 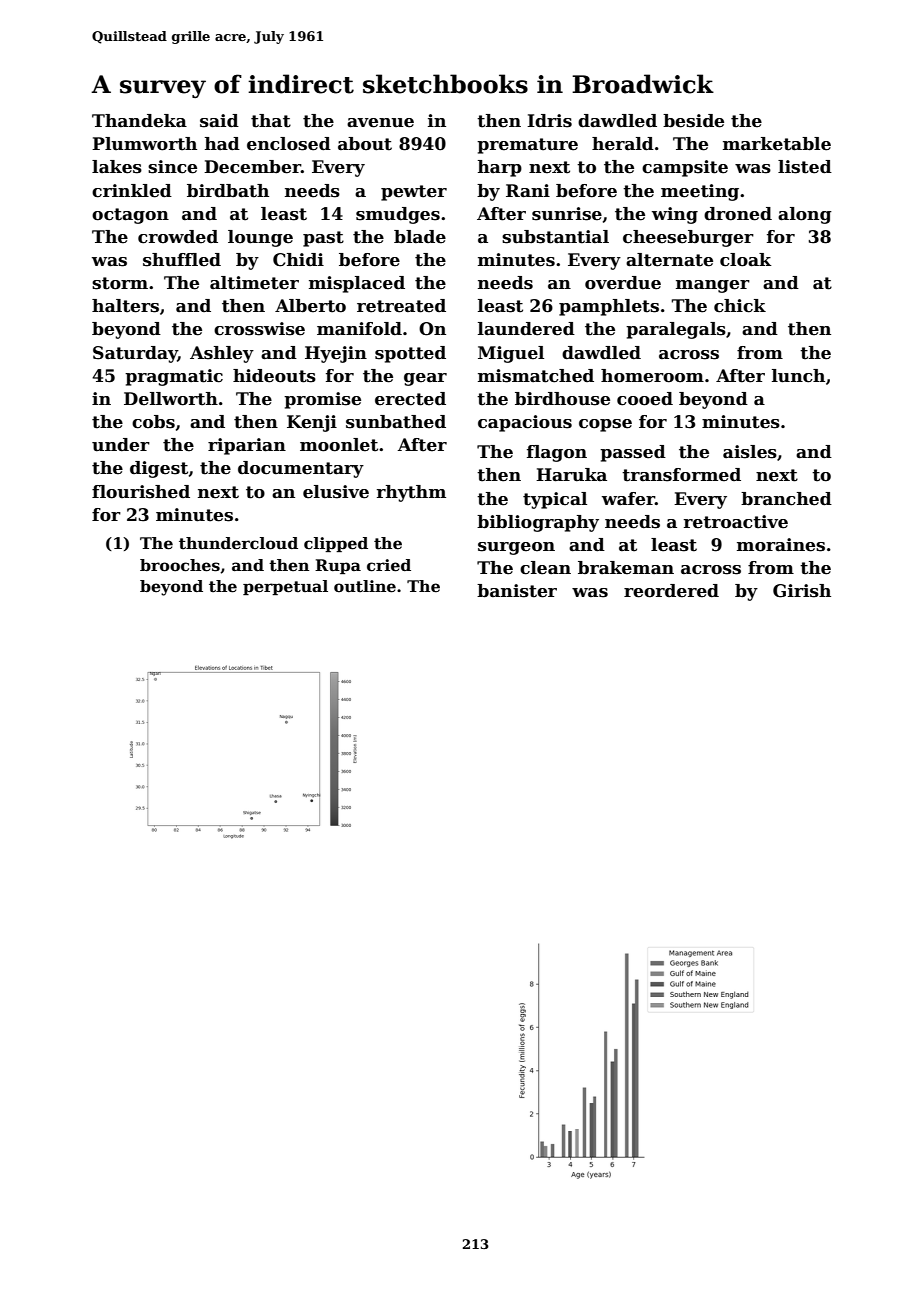 What do you see at coordinates (159, 469) in the screenshot?
I see `digest` at bounding box center [159, 469].
